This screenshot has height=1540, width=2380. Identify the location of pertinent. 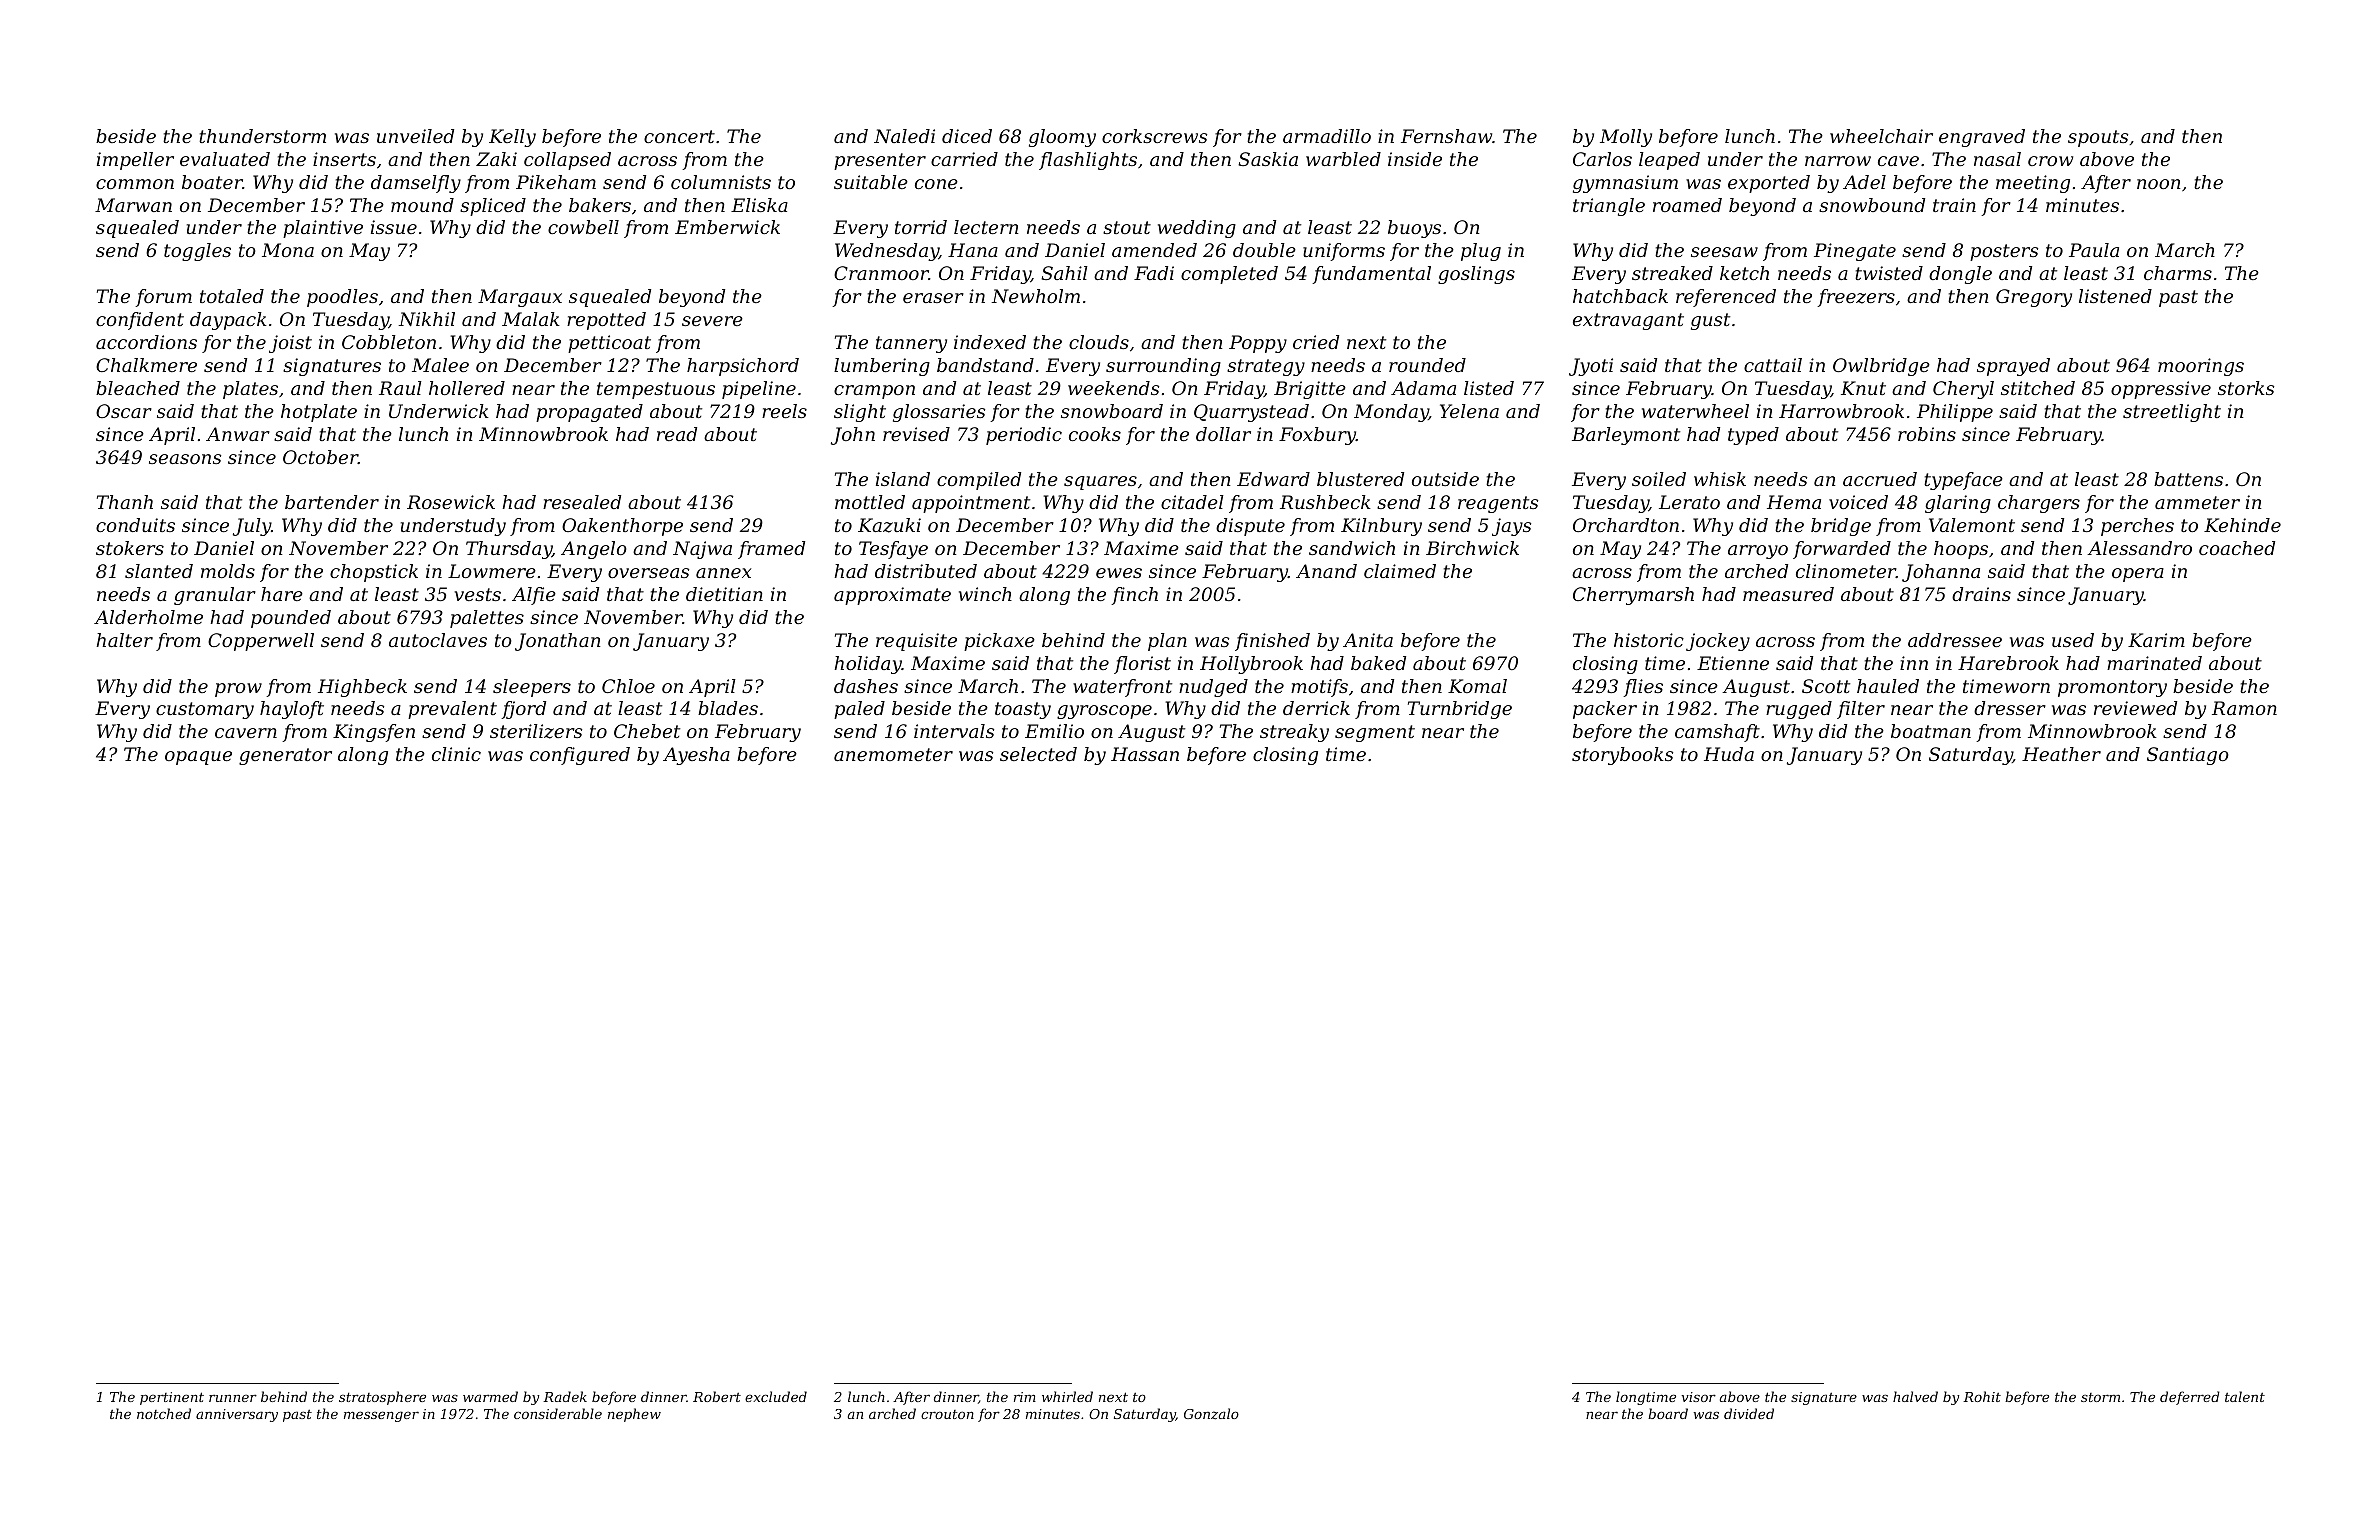
(172, 1398).
